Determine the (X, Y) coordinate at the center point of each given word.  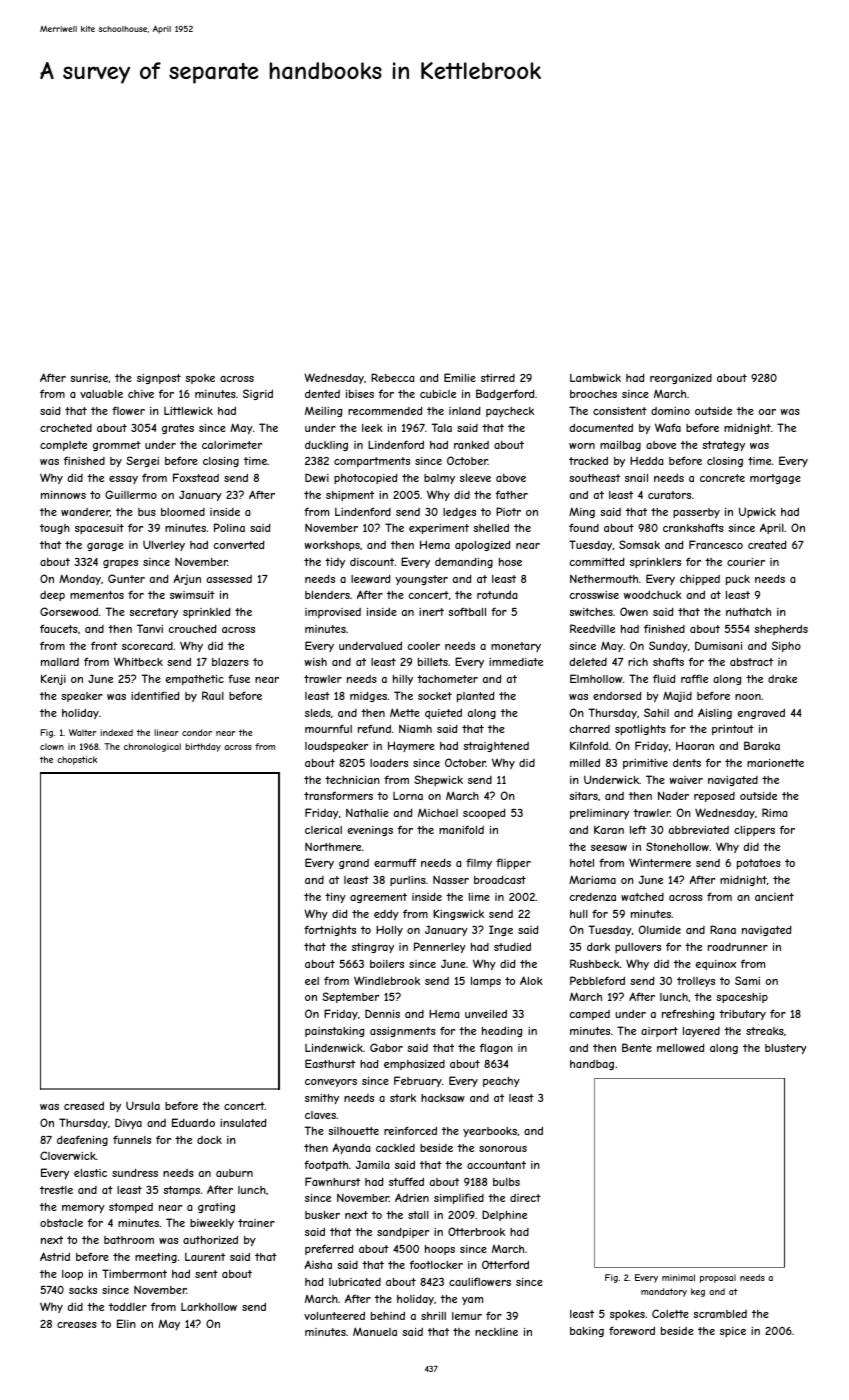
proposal (718, 1278)
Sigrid (258, 394)
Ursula (143, 1105)
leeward (370, 578)
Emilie (460, 377)
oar (767, 412)
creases (77, 1325)
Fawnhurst (332, 1181)
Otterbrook (476, 1231)
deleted (588, 661)
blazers (230, 662)
